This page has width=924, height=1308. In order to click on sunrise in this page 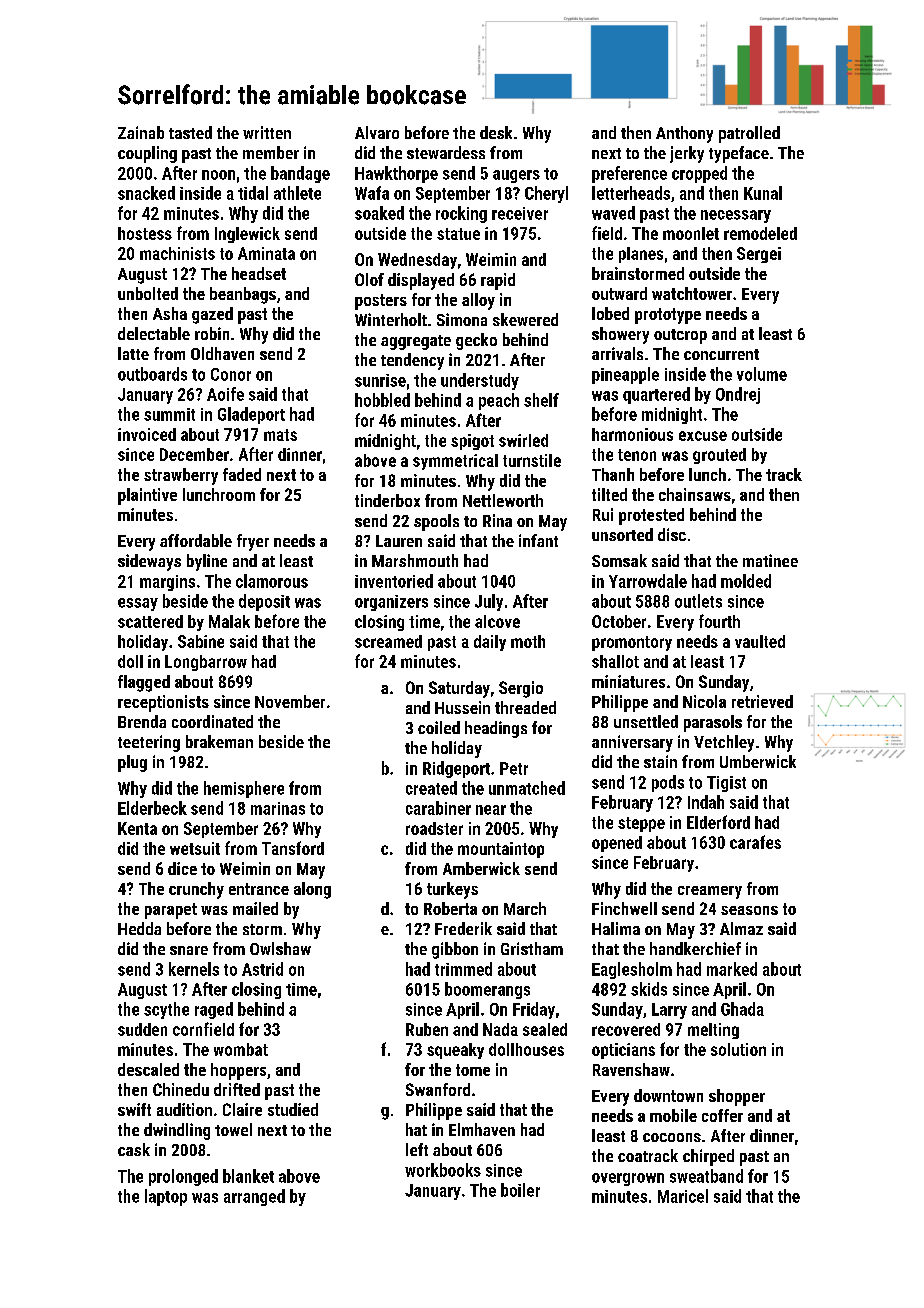, I will do `click(380, 380)`.
